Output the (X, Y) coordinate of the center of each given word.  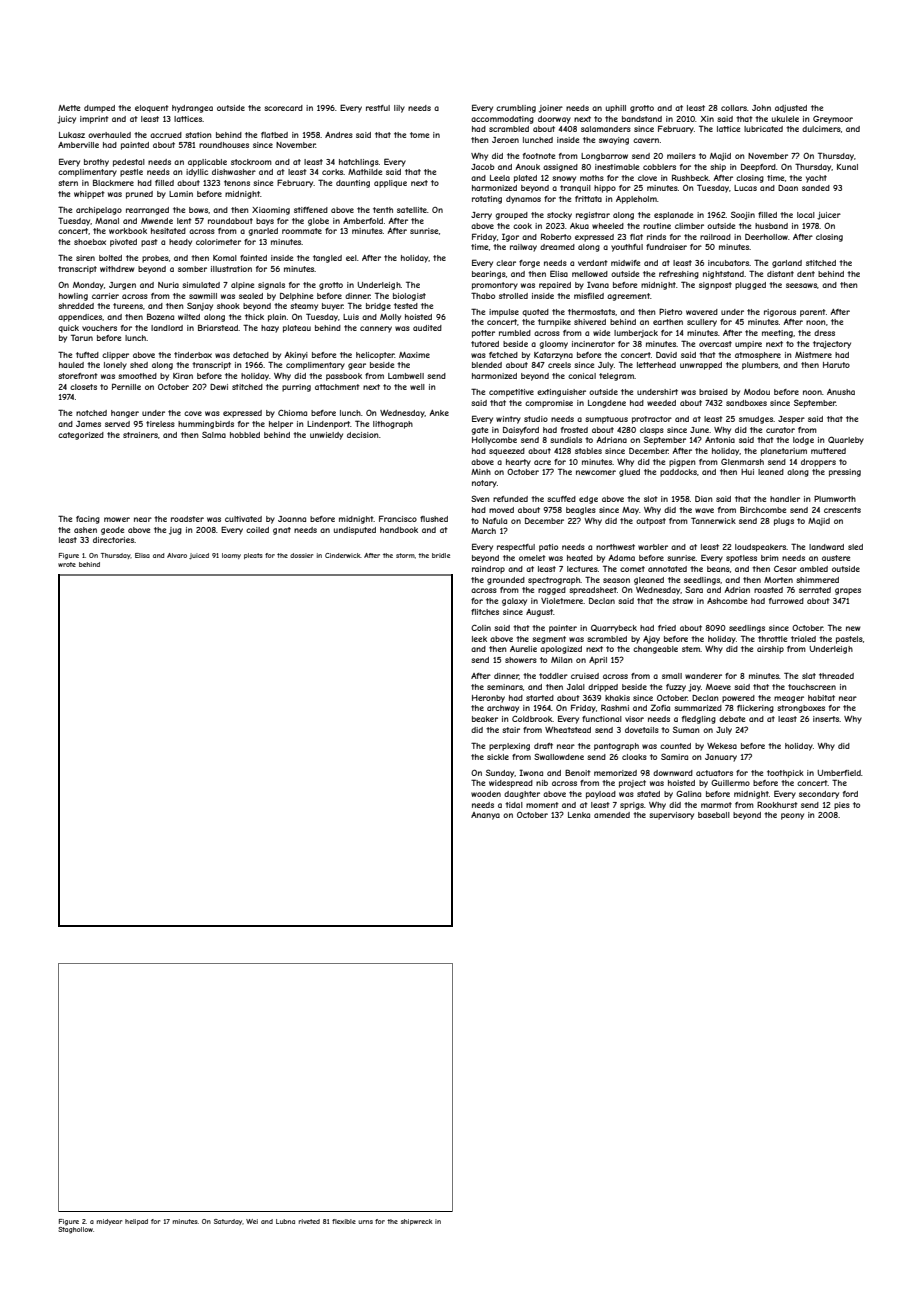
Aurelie (523, 649)
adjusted (791, 109)
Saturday (228, 1222)
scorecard (283, 108)
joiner (551, 109)
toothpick (785, 774)
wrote (67, 564)
